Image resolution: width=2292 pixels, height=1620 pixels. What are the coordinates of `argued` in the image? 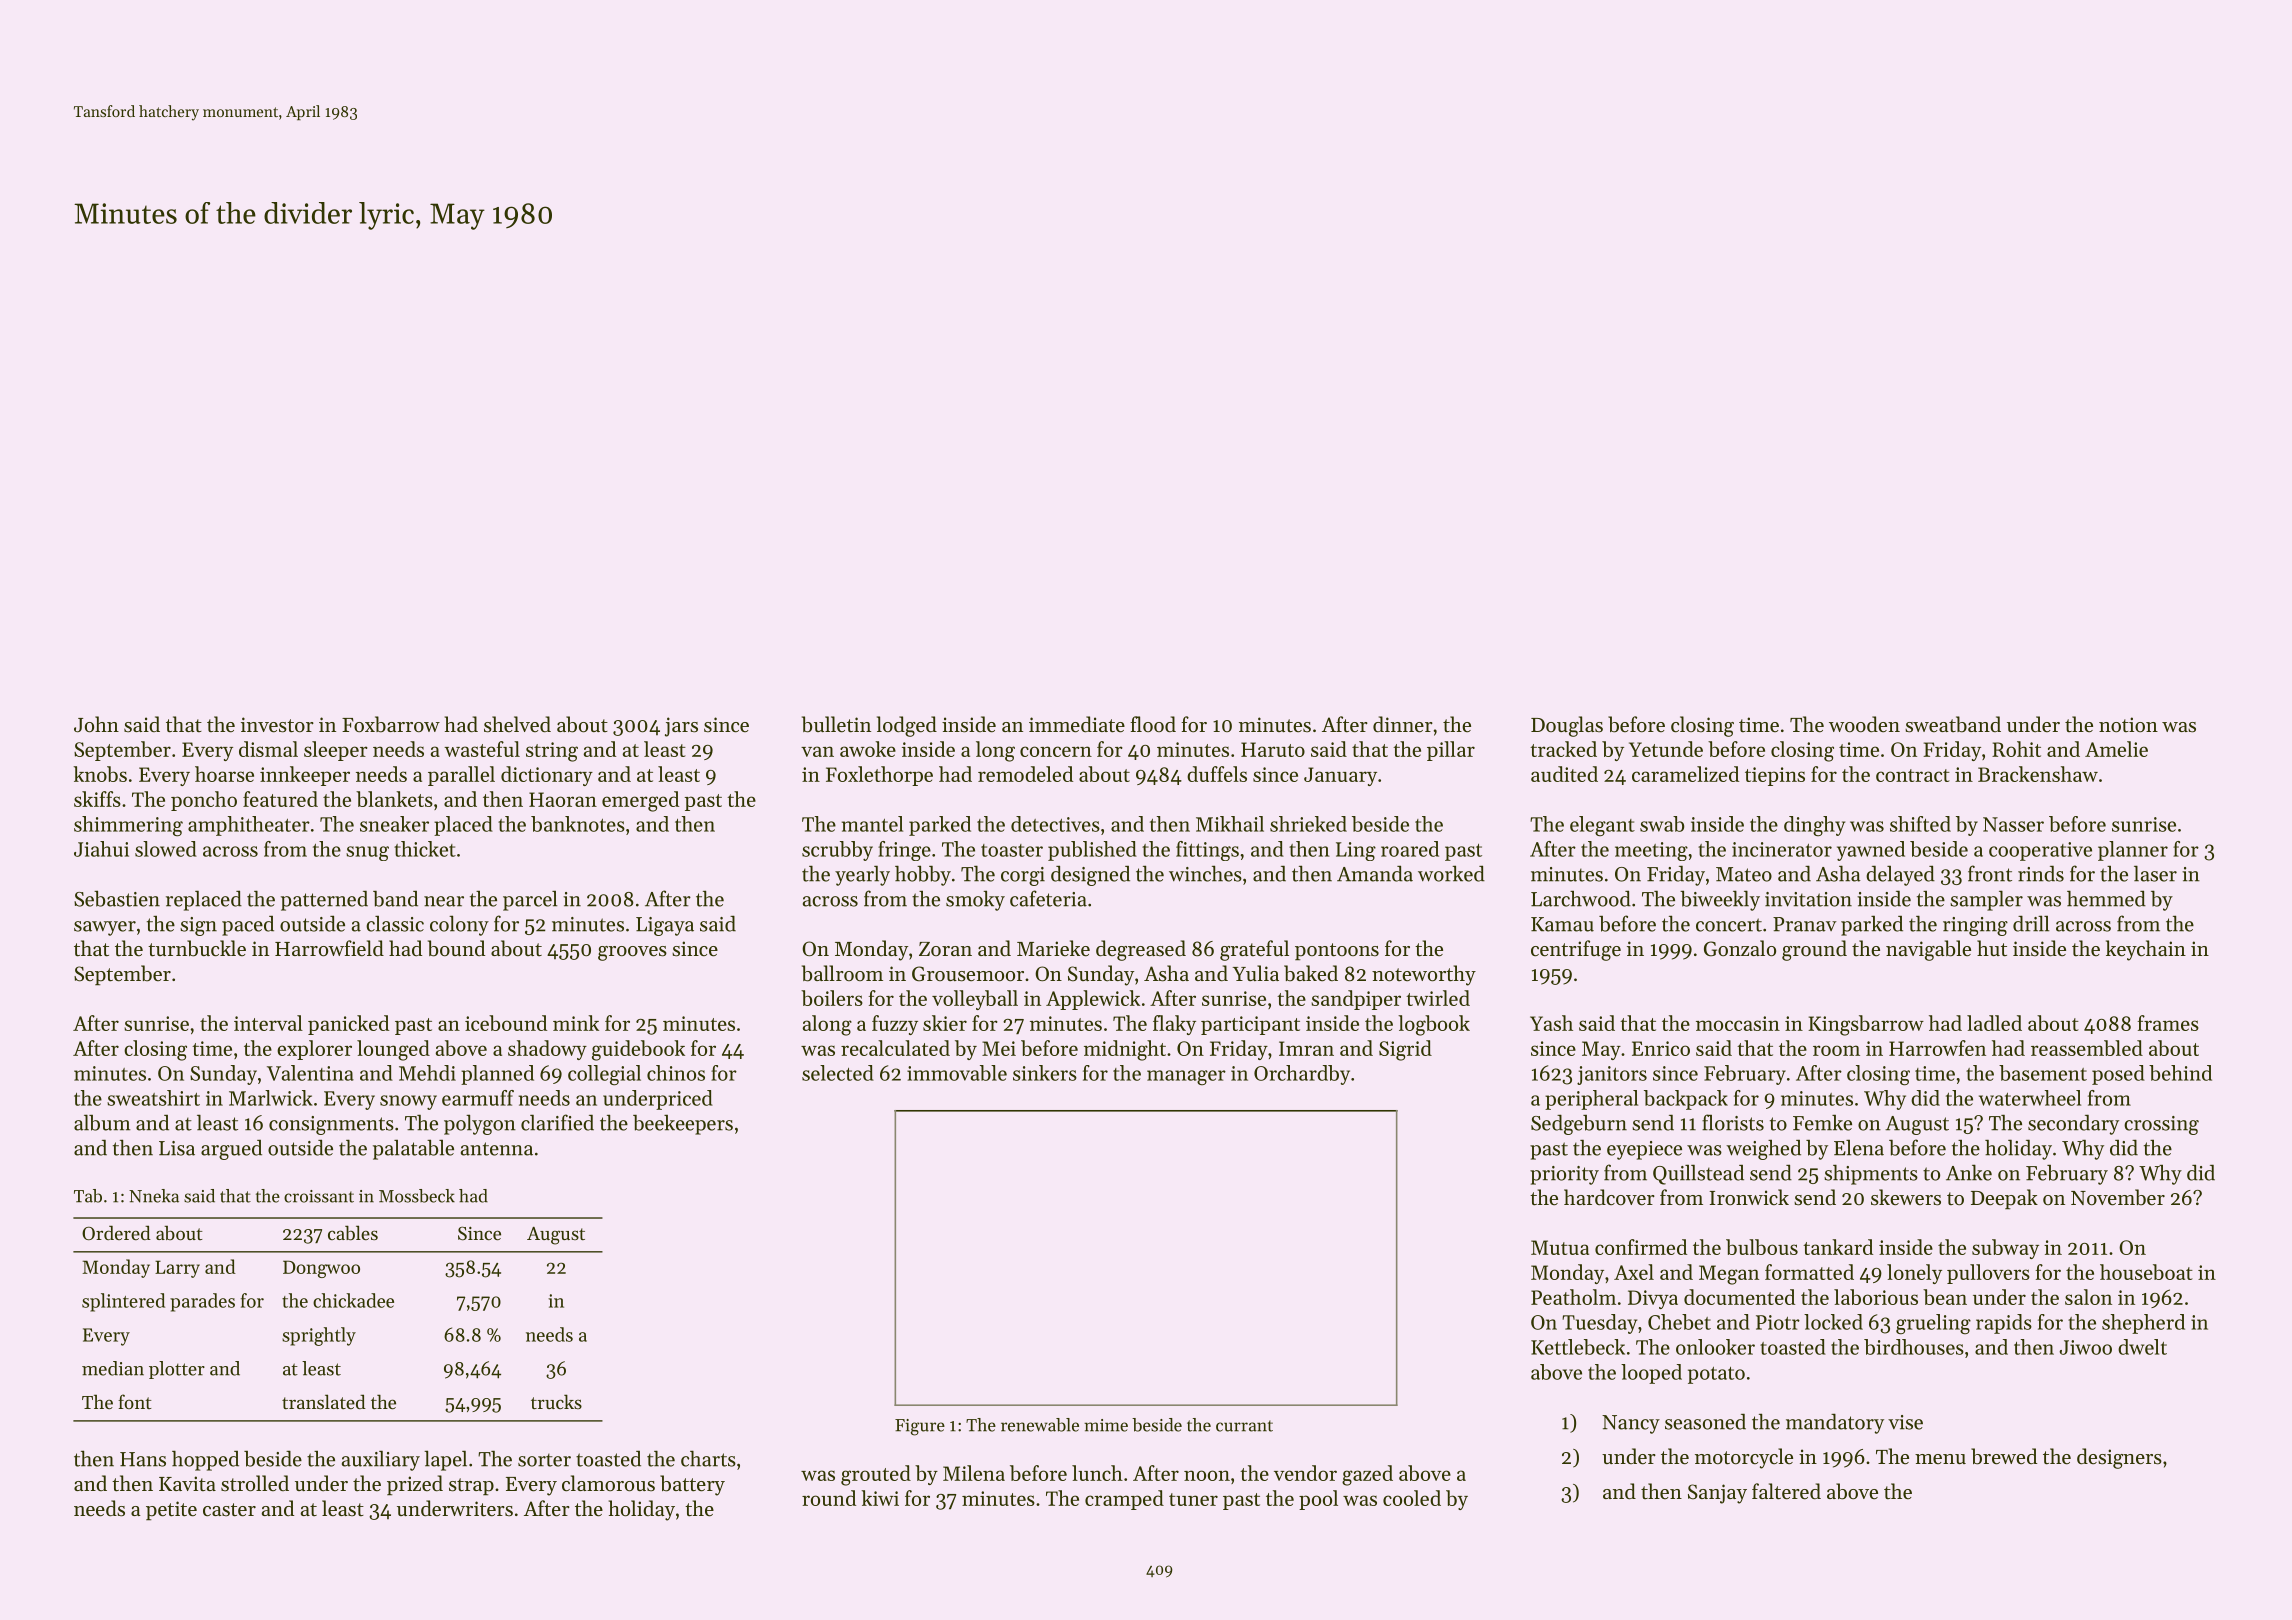 It's located at (231, 1150).
